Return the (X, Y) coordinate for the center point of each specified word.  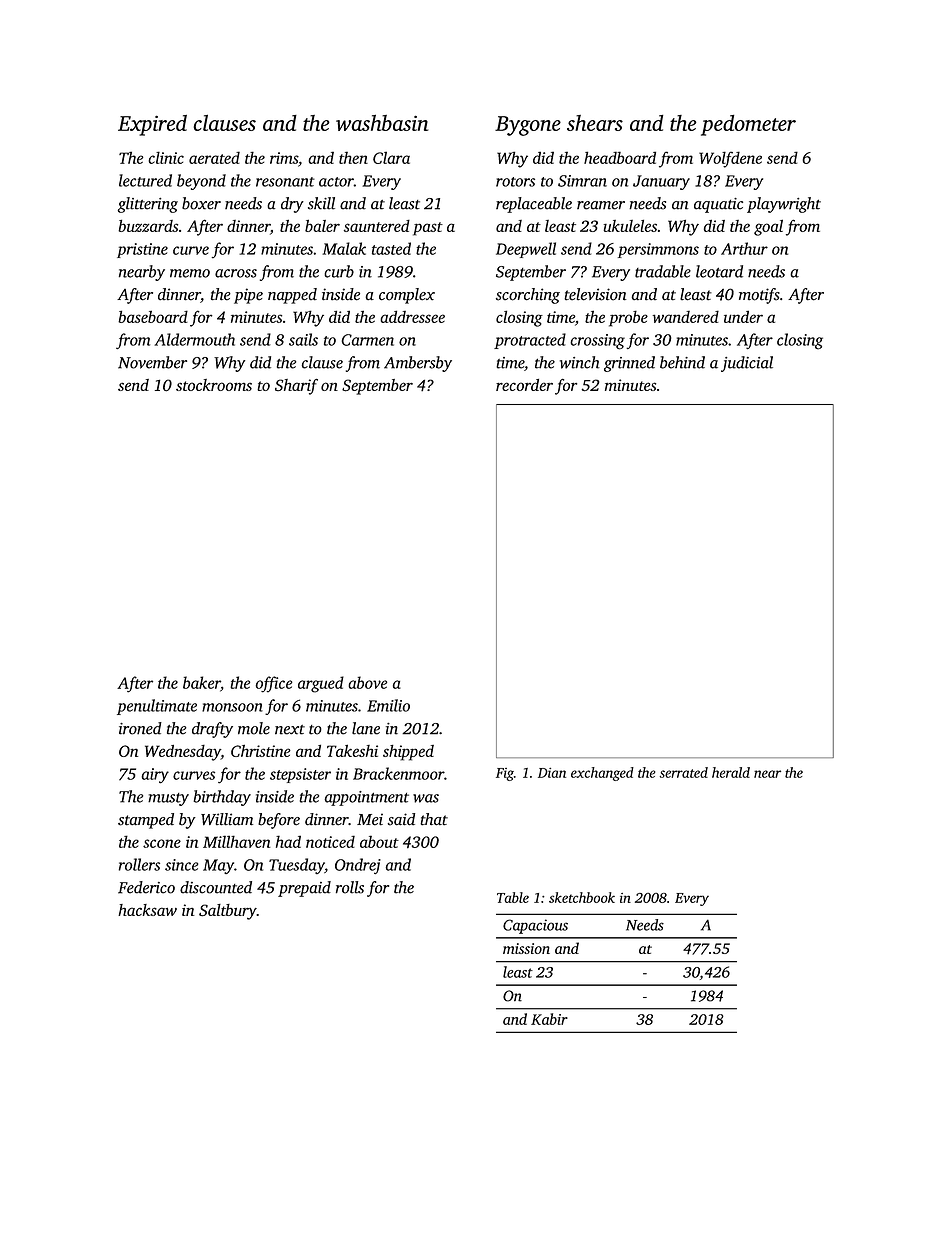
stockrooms (214, 385)
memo (190, 273)
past (428, 229)
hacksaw (147, 910)
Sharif (296, 387)
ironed (140, 728)
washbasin (382, 123)
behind (682, 362)
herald (731, 772)
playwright (784, 205)
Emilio (388, 705)
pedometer (748, 125)
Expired (152, 125)
